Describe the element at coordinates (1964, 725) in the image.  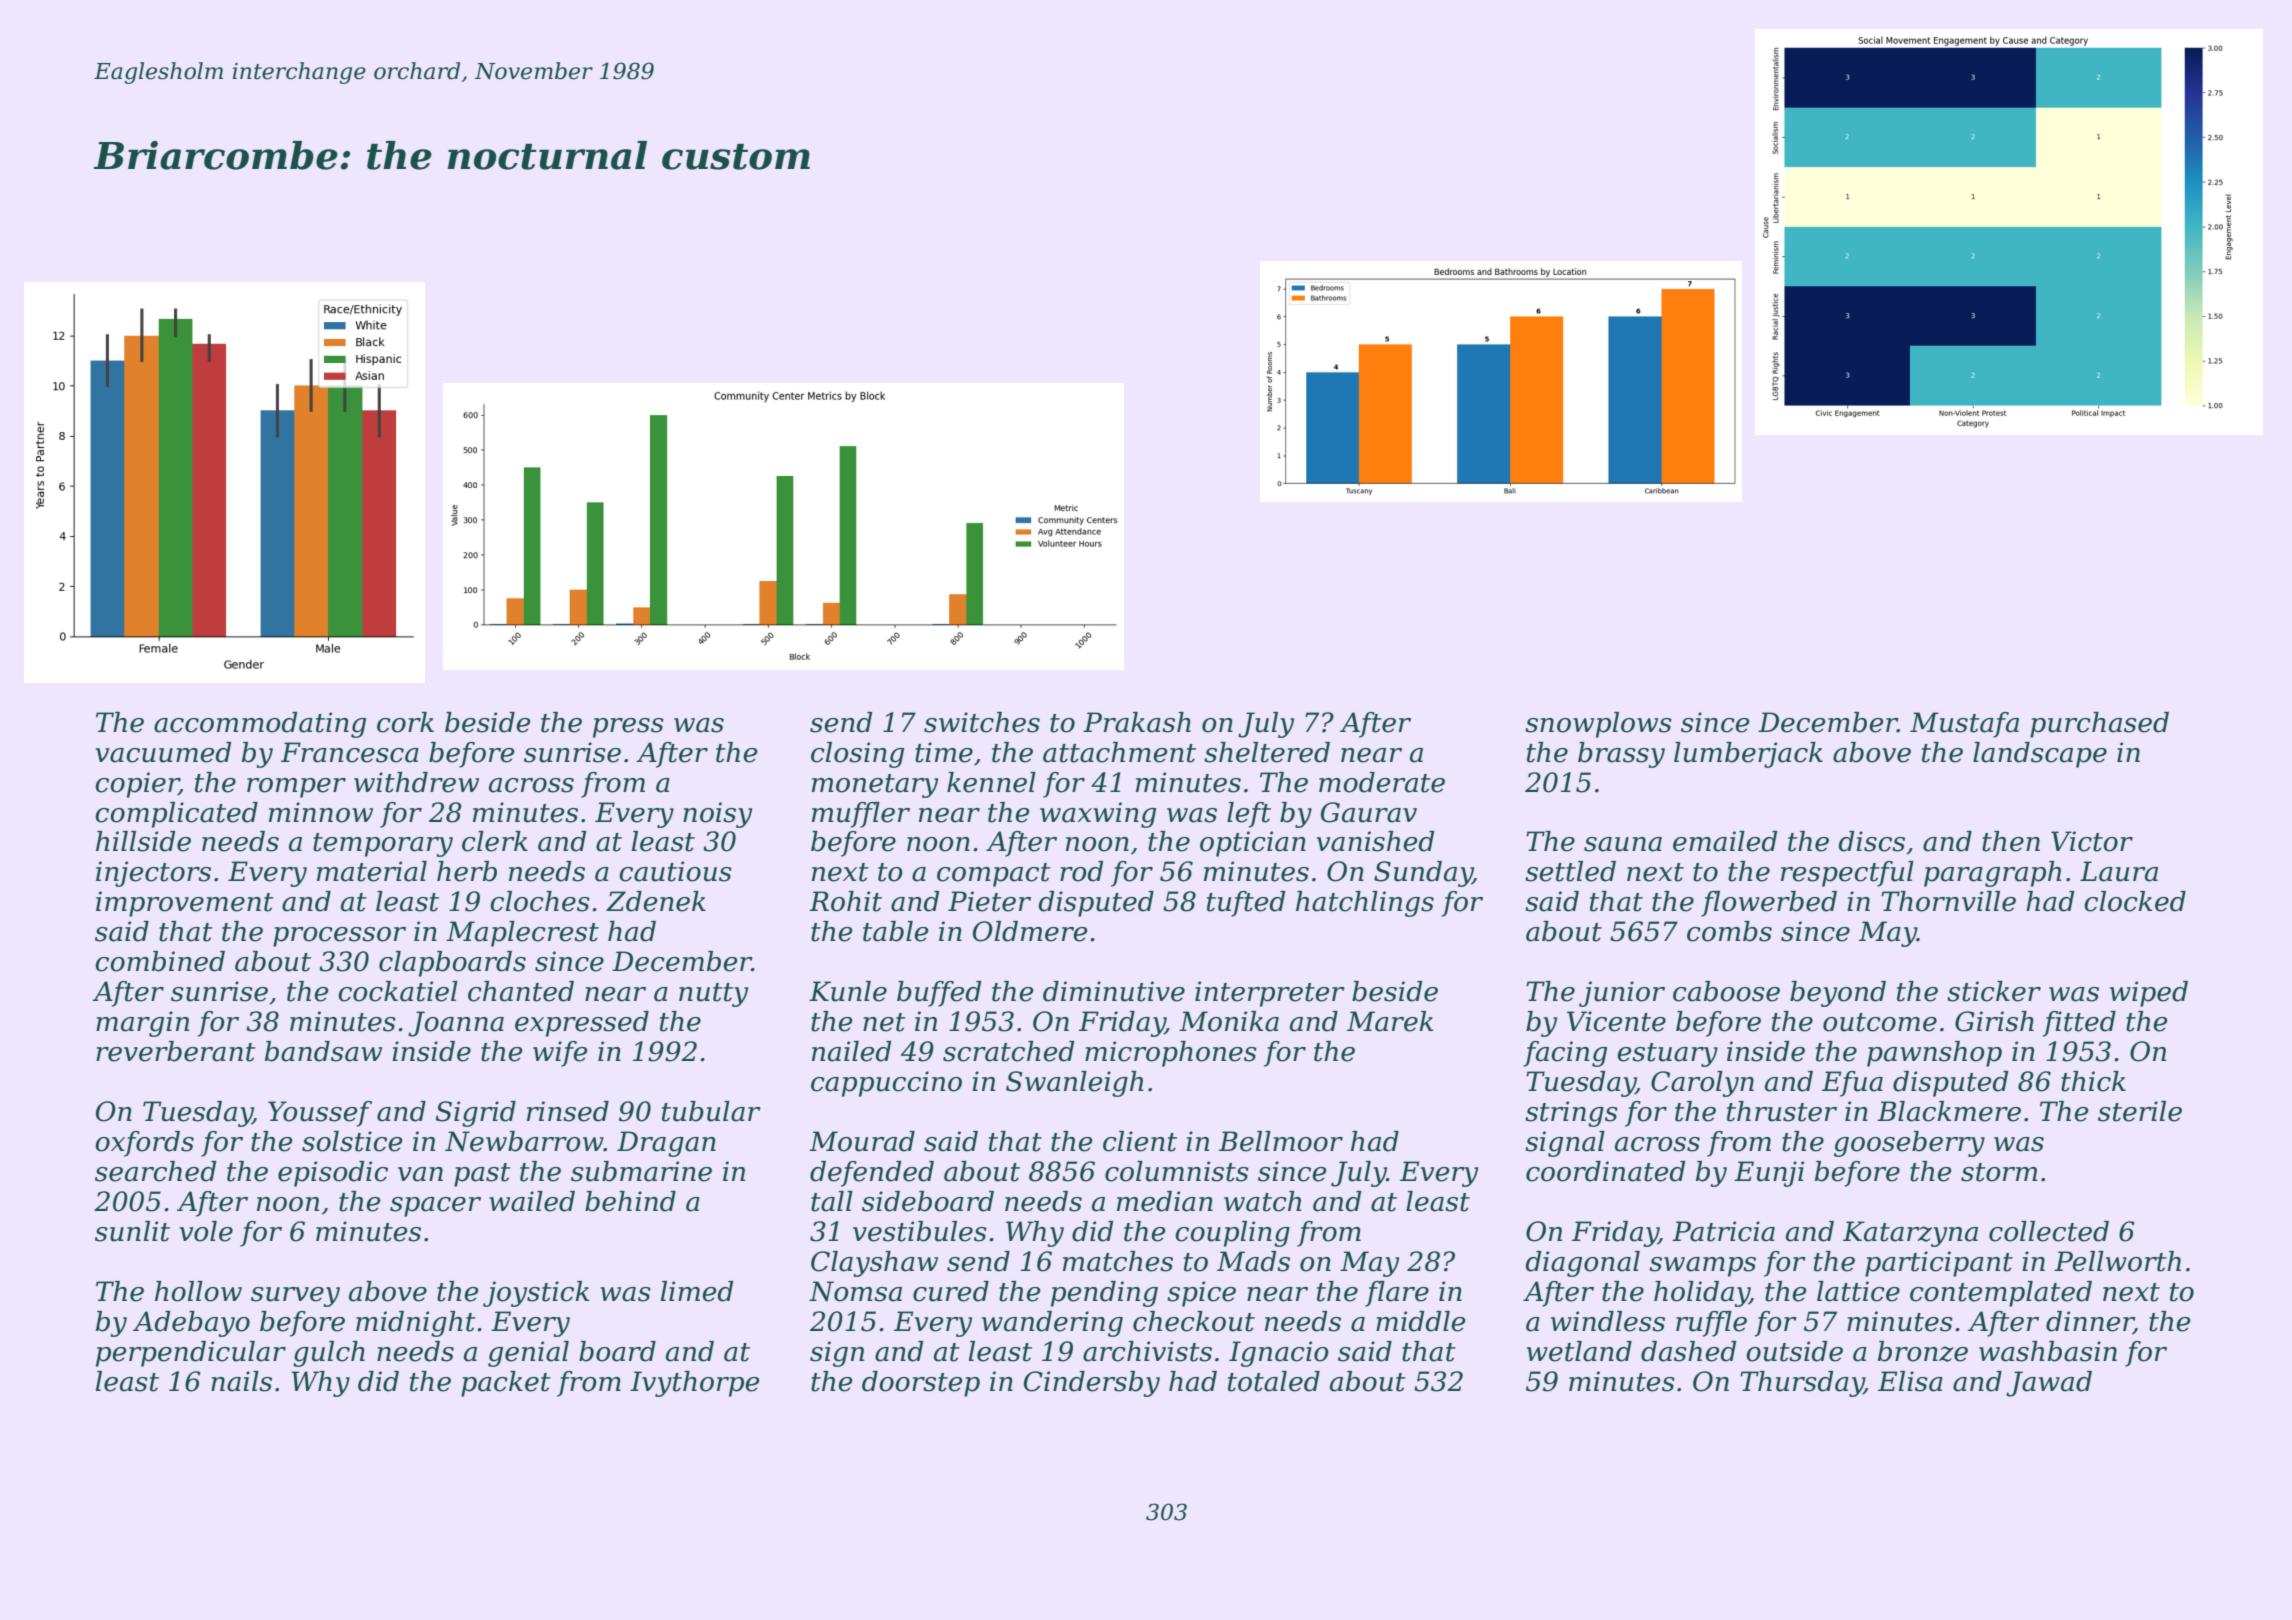
I see `Mustafa` at that location.
